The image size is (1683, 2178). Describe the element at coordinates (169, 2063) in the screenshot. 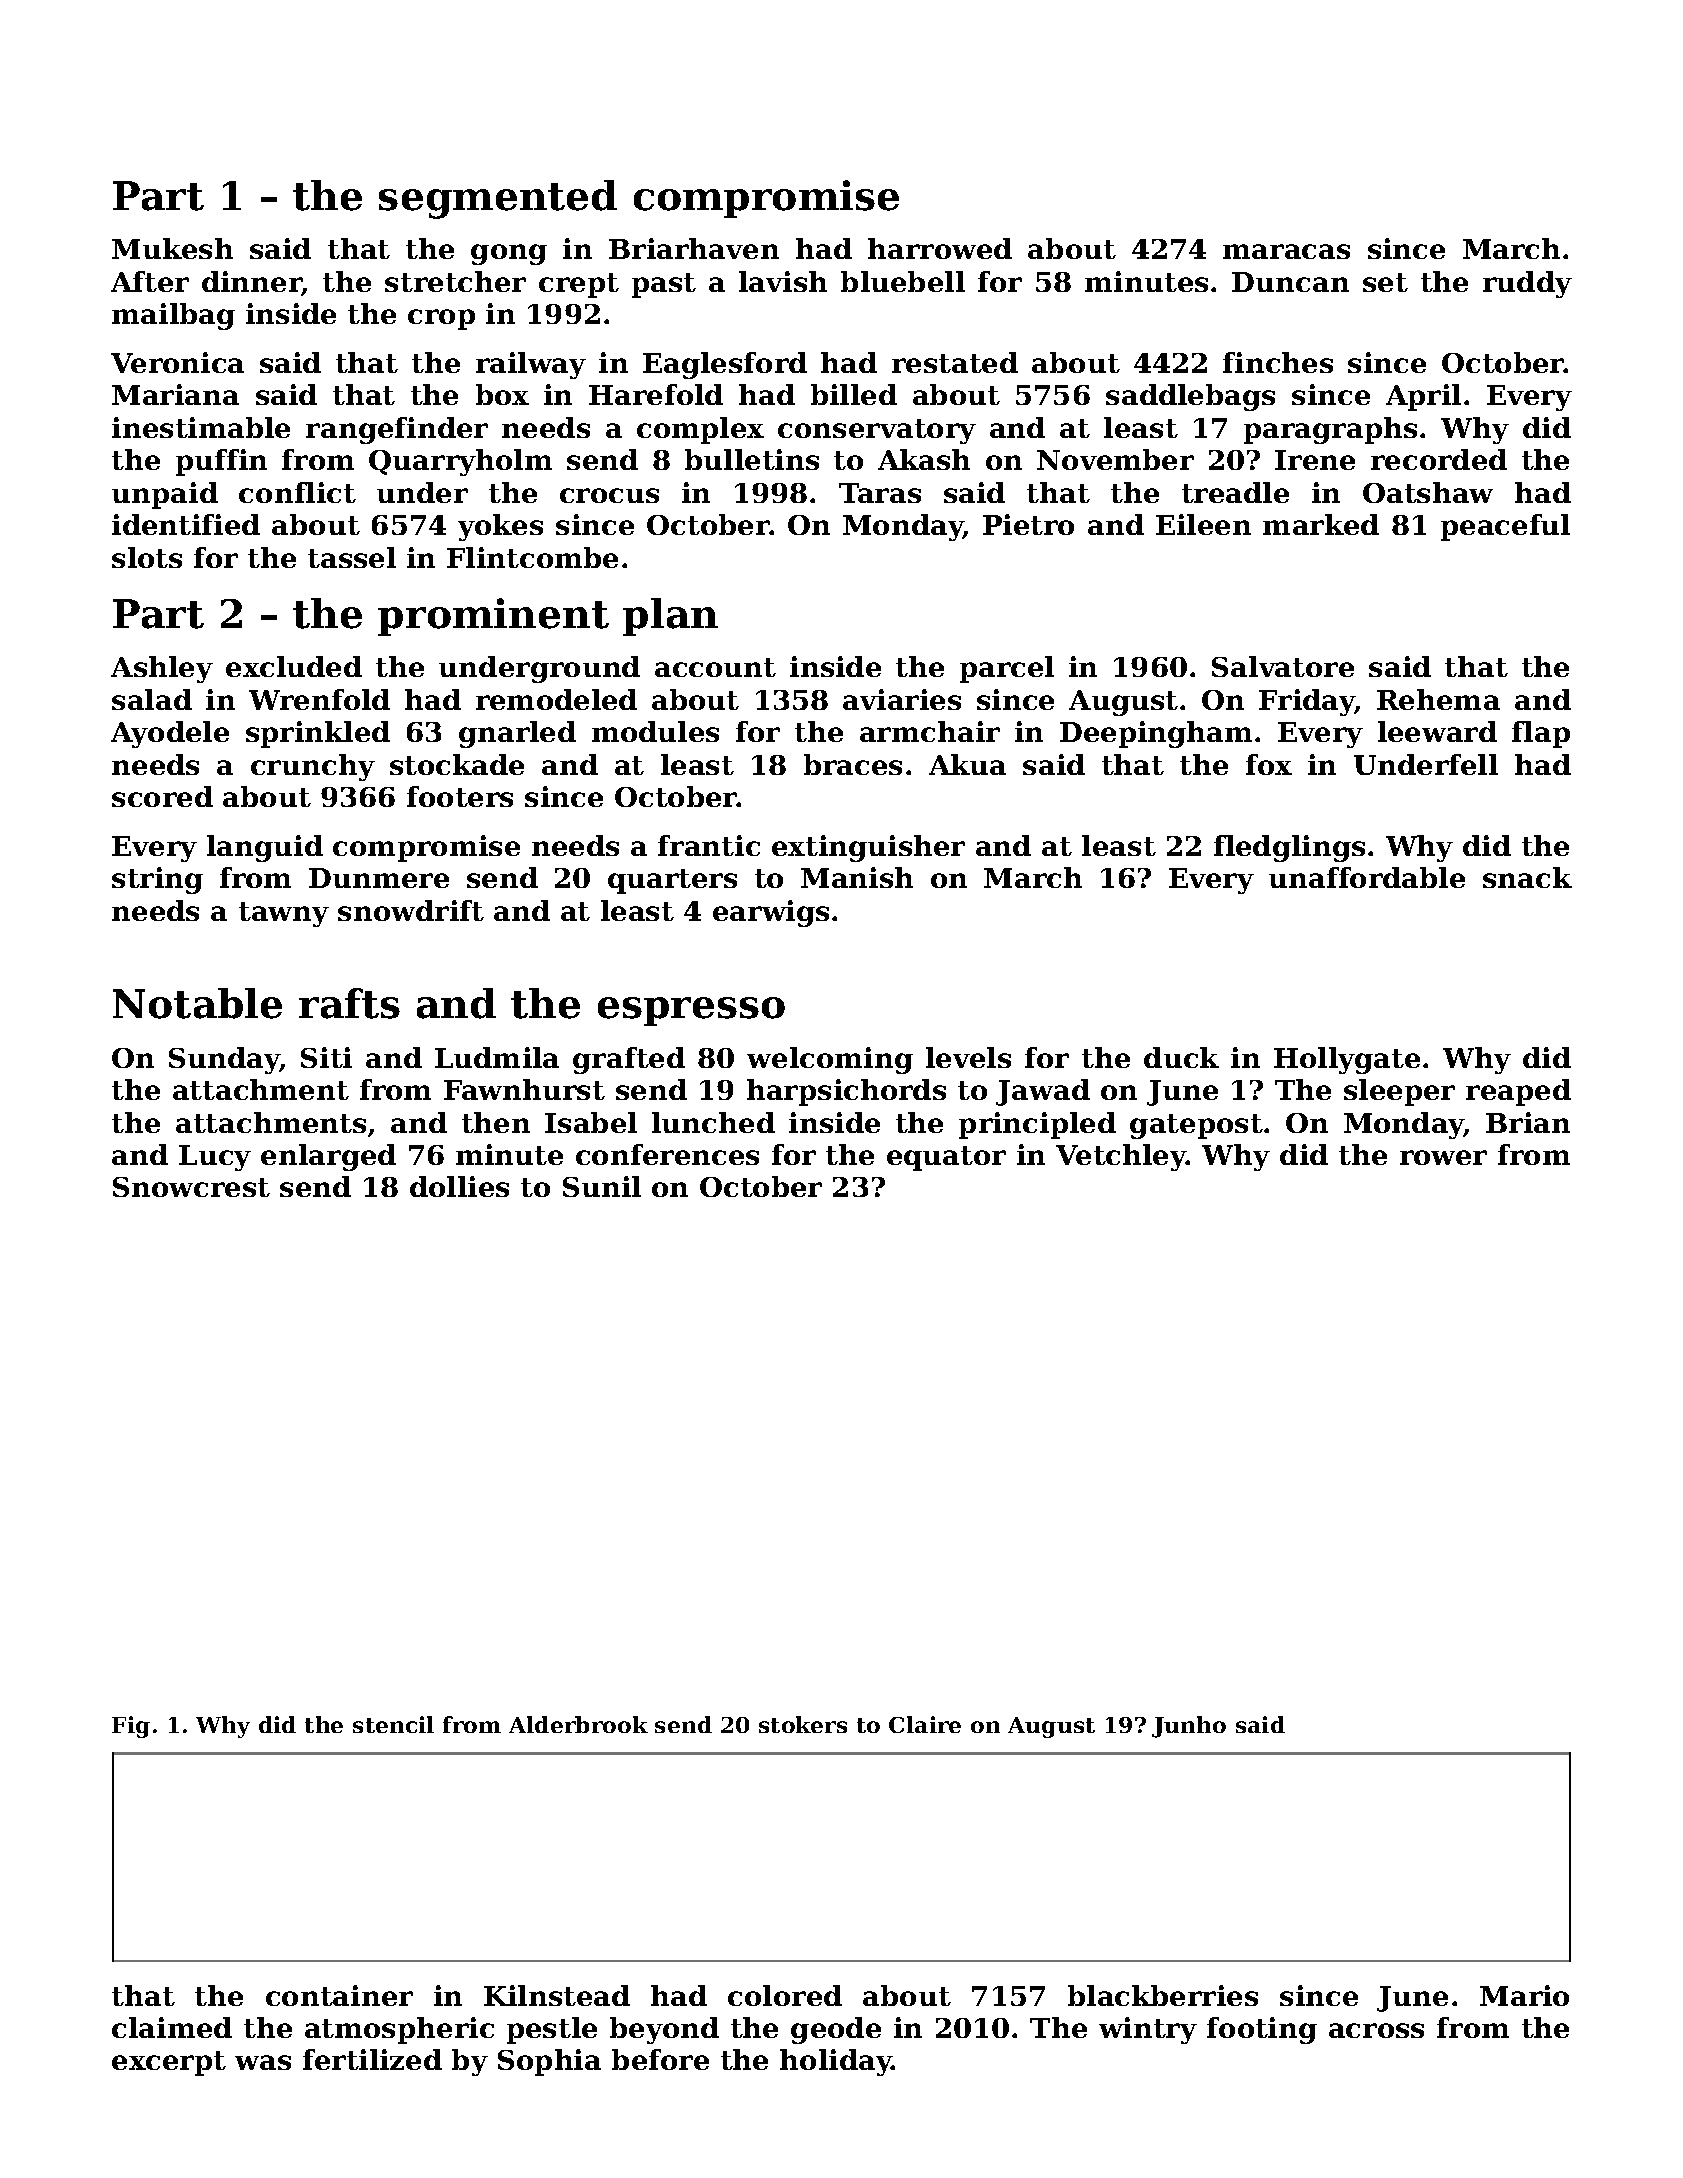

I see `excerpt` at that location.
